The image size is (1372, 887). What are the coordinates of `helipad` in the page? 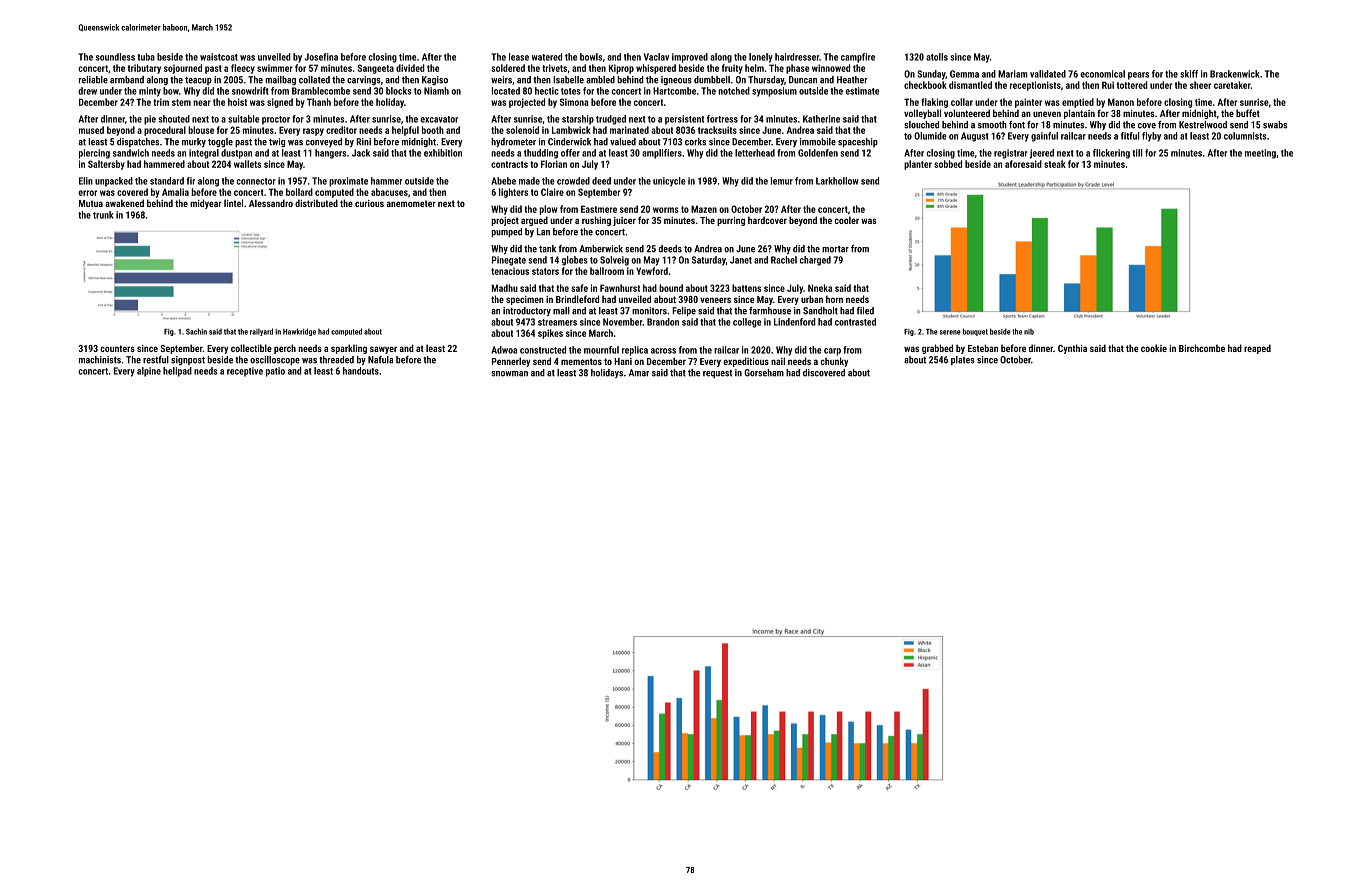 It's located at (177, 372).
